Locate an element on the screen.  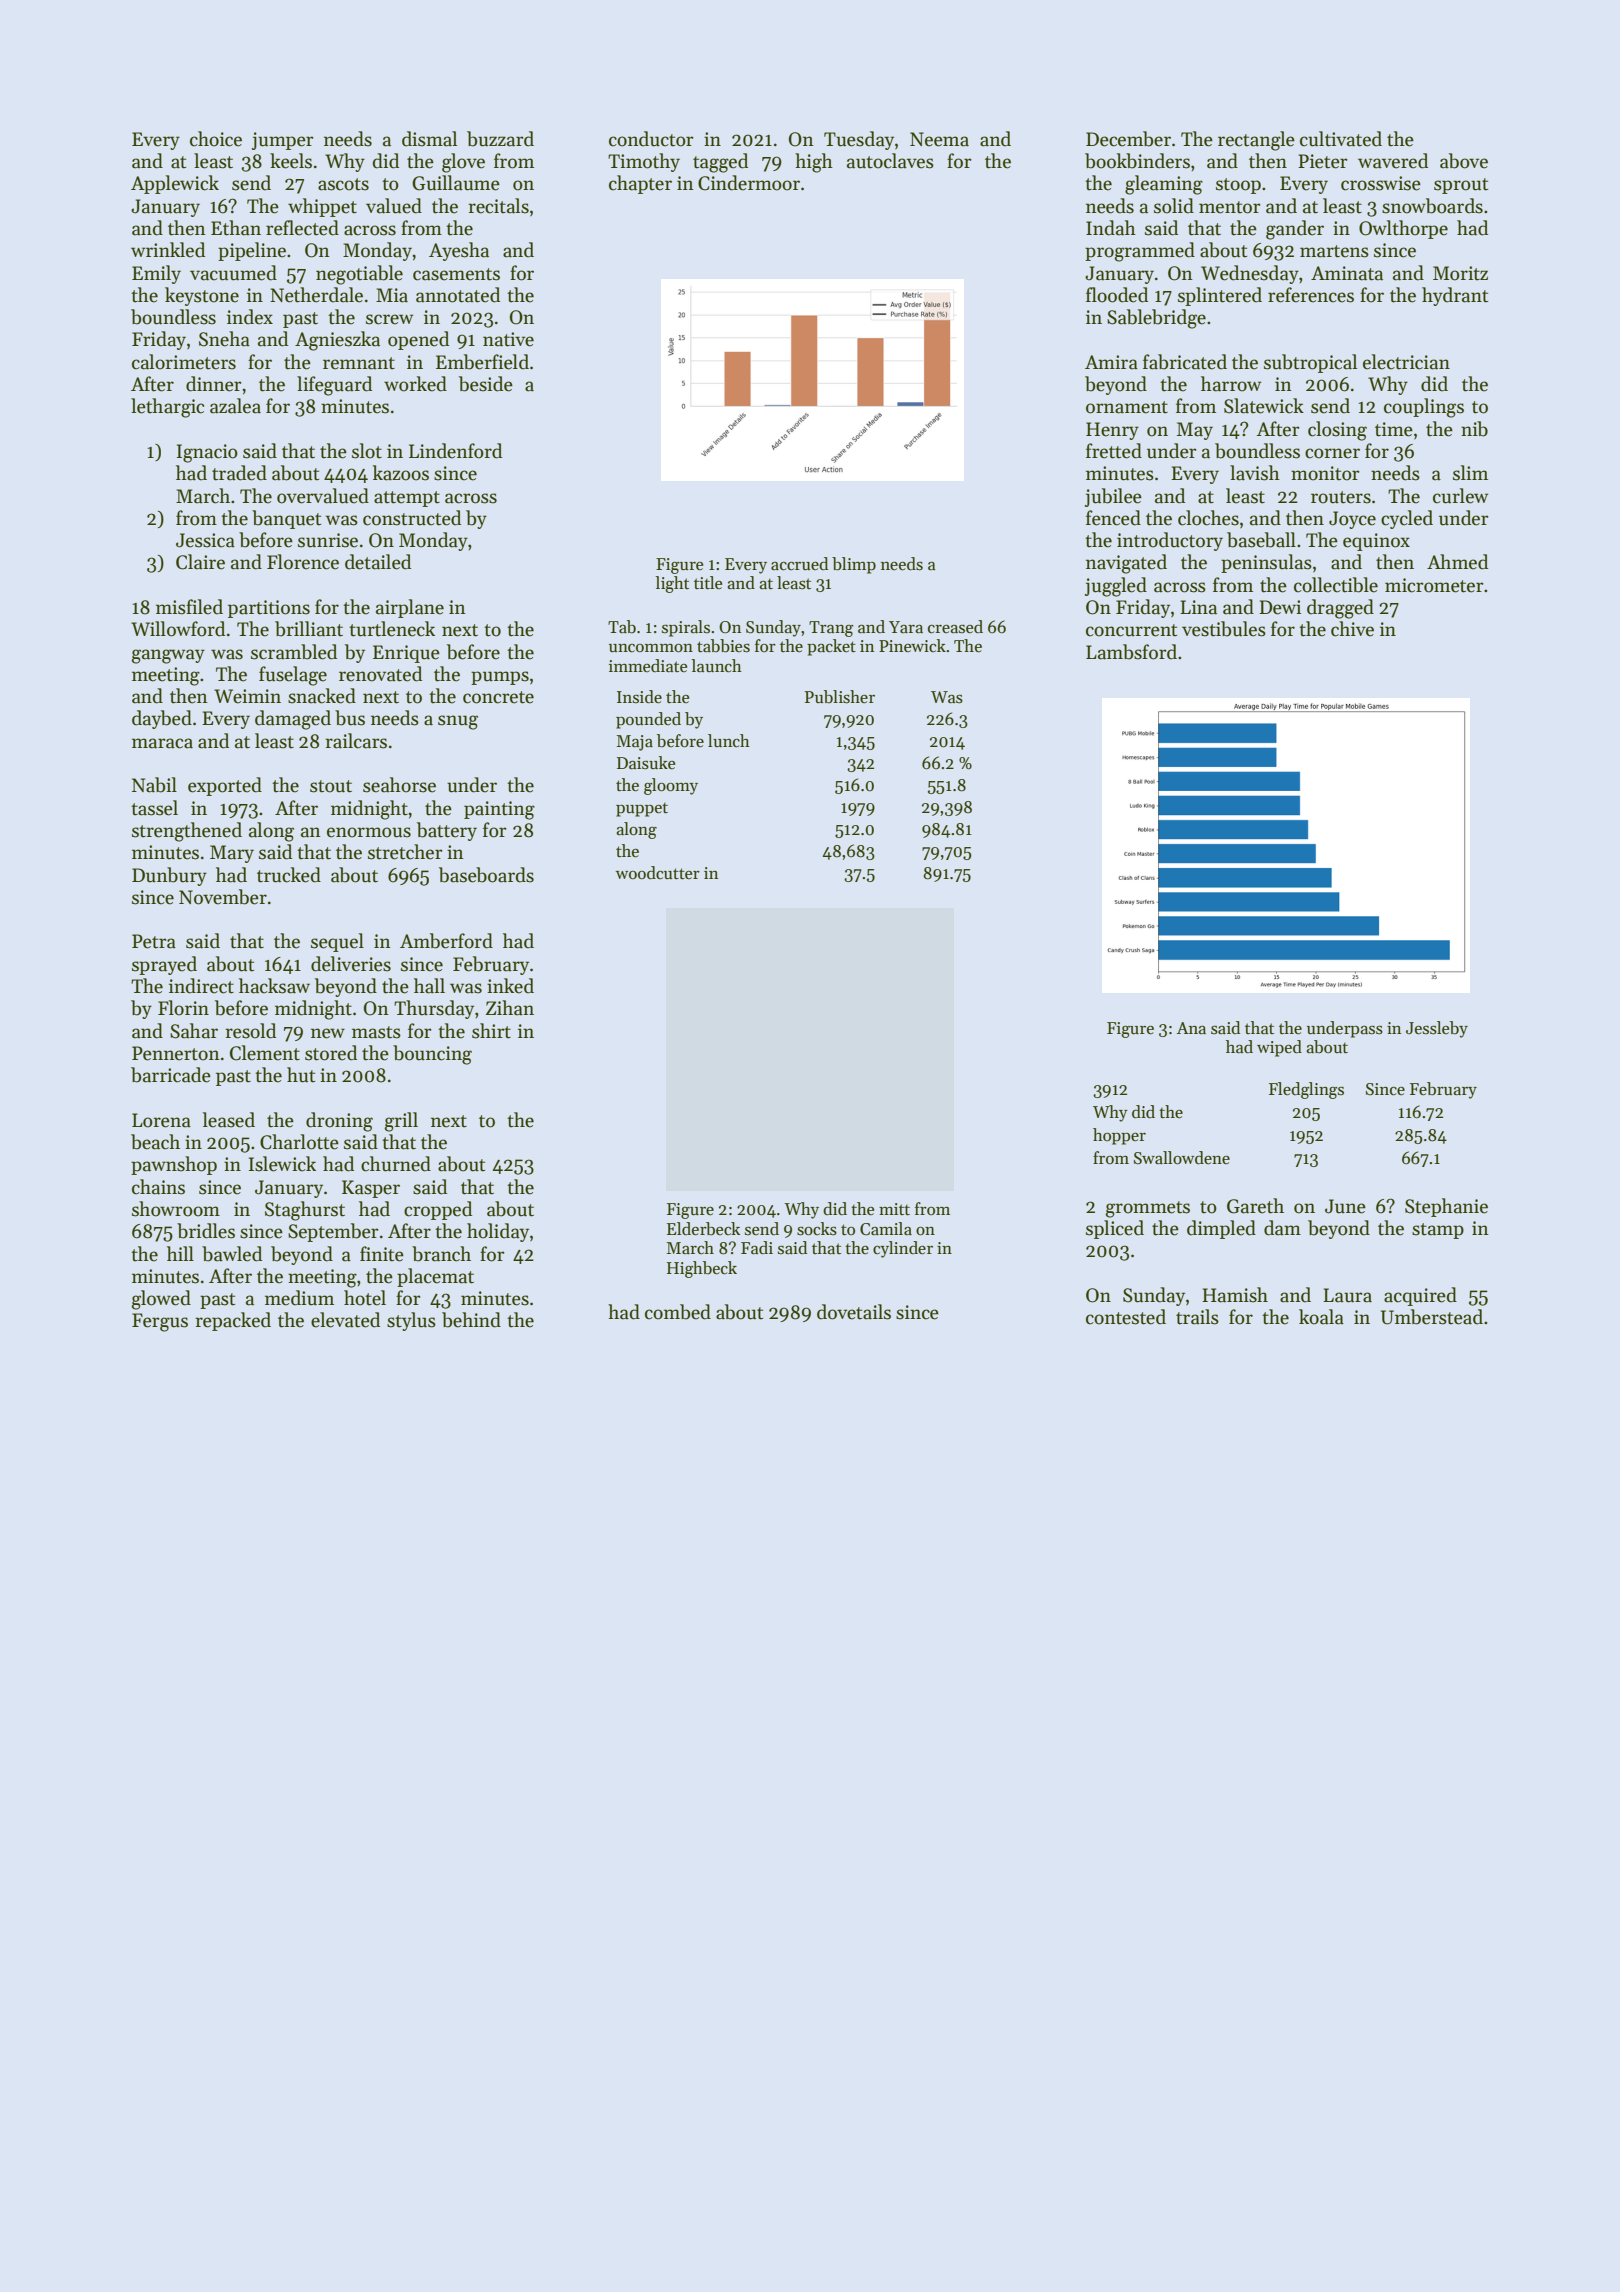
cultivated is located at coordinates (1341, 139).
